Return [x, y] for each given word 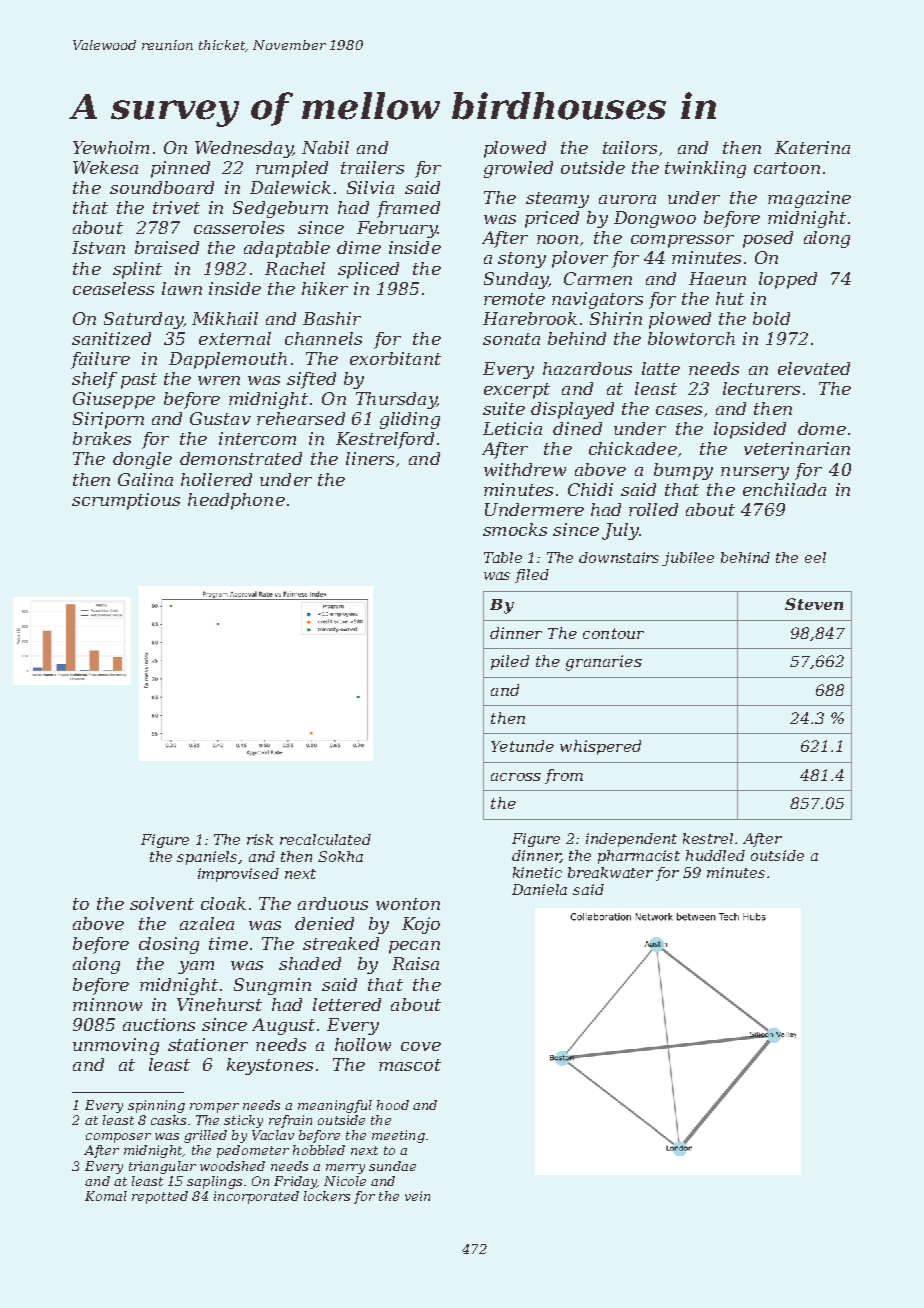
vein [417, 1196]
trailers [372, 167]
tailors [630, 147]
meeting [398, 1136]
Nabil [325, 147]
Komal [106, 1196]
